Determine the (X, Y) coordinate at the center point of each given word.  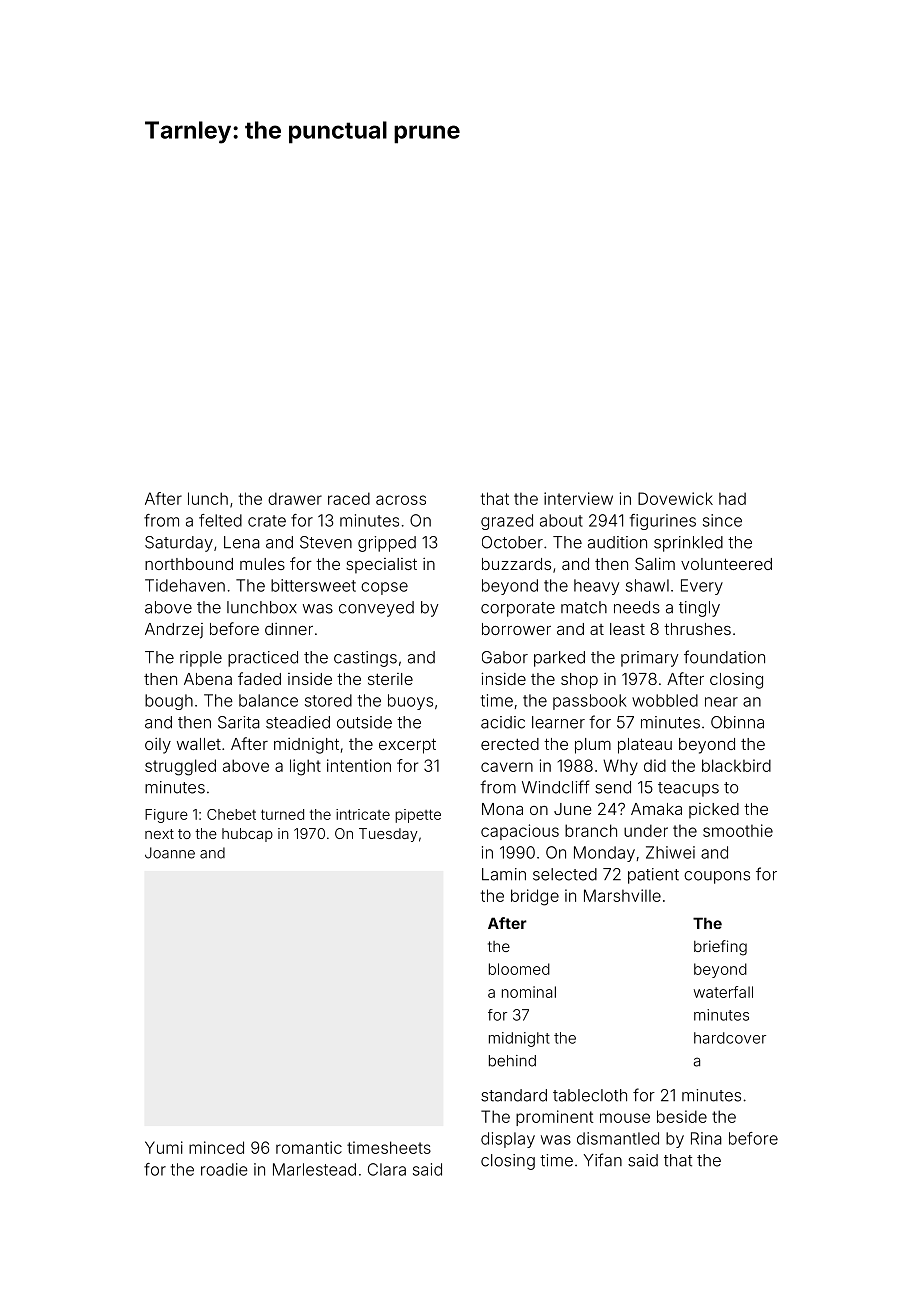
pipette (418, 816)
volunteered (726, 564)
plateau (645, 746)
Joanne (170, 853)
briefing (720, 948)
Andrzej (174, 631)
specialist (381, 565)
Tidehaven (185, 585)
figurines (663, 522)
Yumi (164, 1147)
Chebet (231, 814)
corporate (518, 609)
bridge (535, 897)
